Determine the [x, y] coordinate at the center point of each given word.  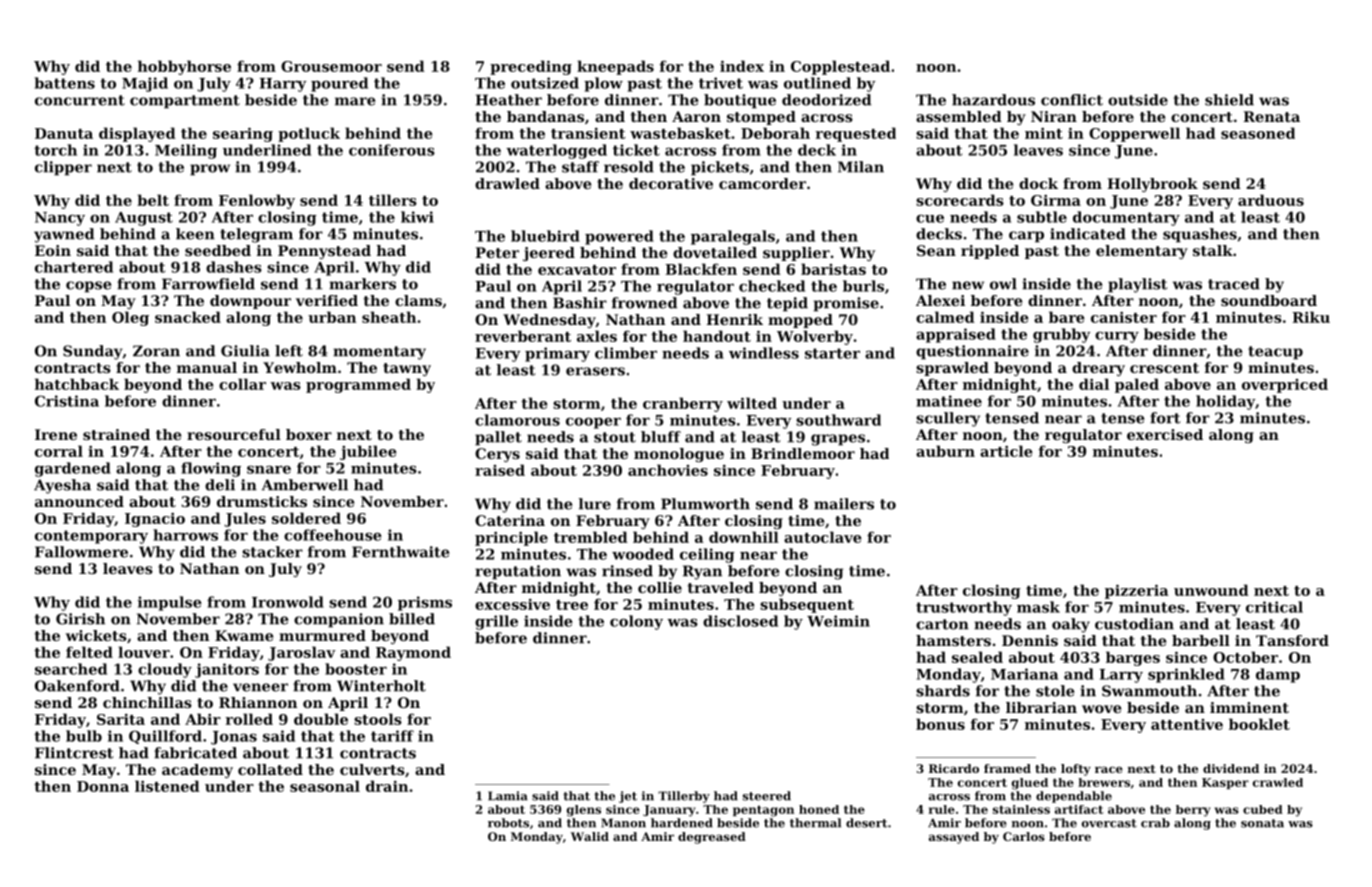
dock [1038, 183]
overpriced [1285, 385]
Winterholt [381, 686]
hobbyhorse [184, 67]
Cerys [497, 455]
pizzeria [1137, 591]
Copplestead [840, 67]
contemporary [91, 537]
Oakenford [77, 686]
